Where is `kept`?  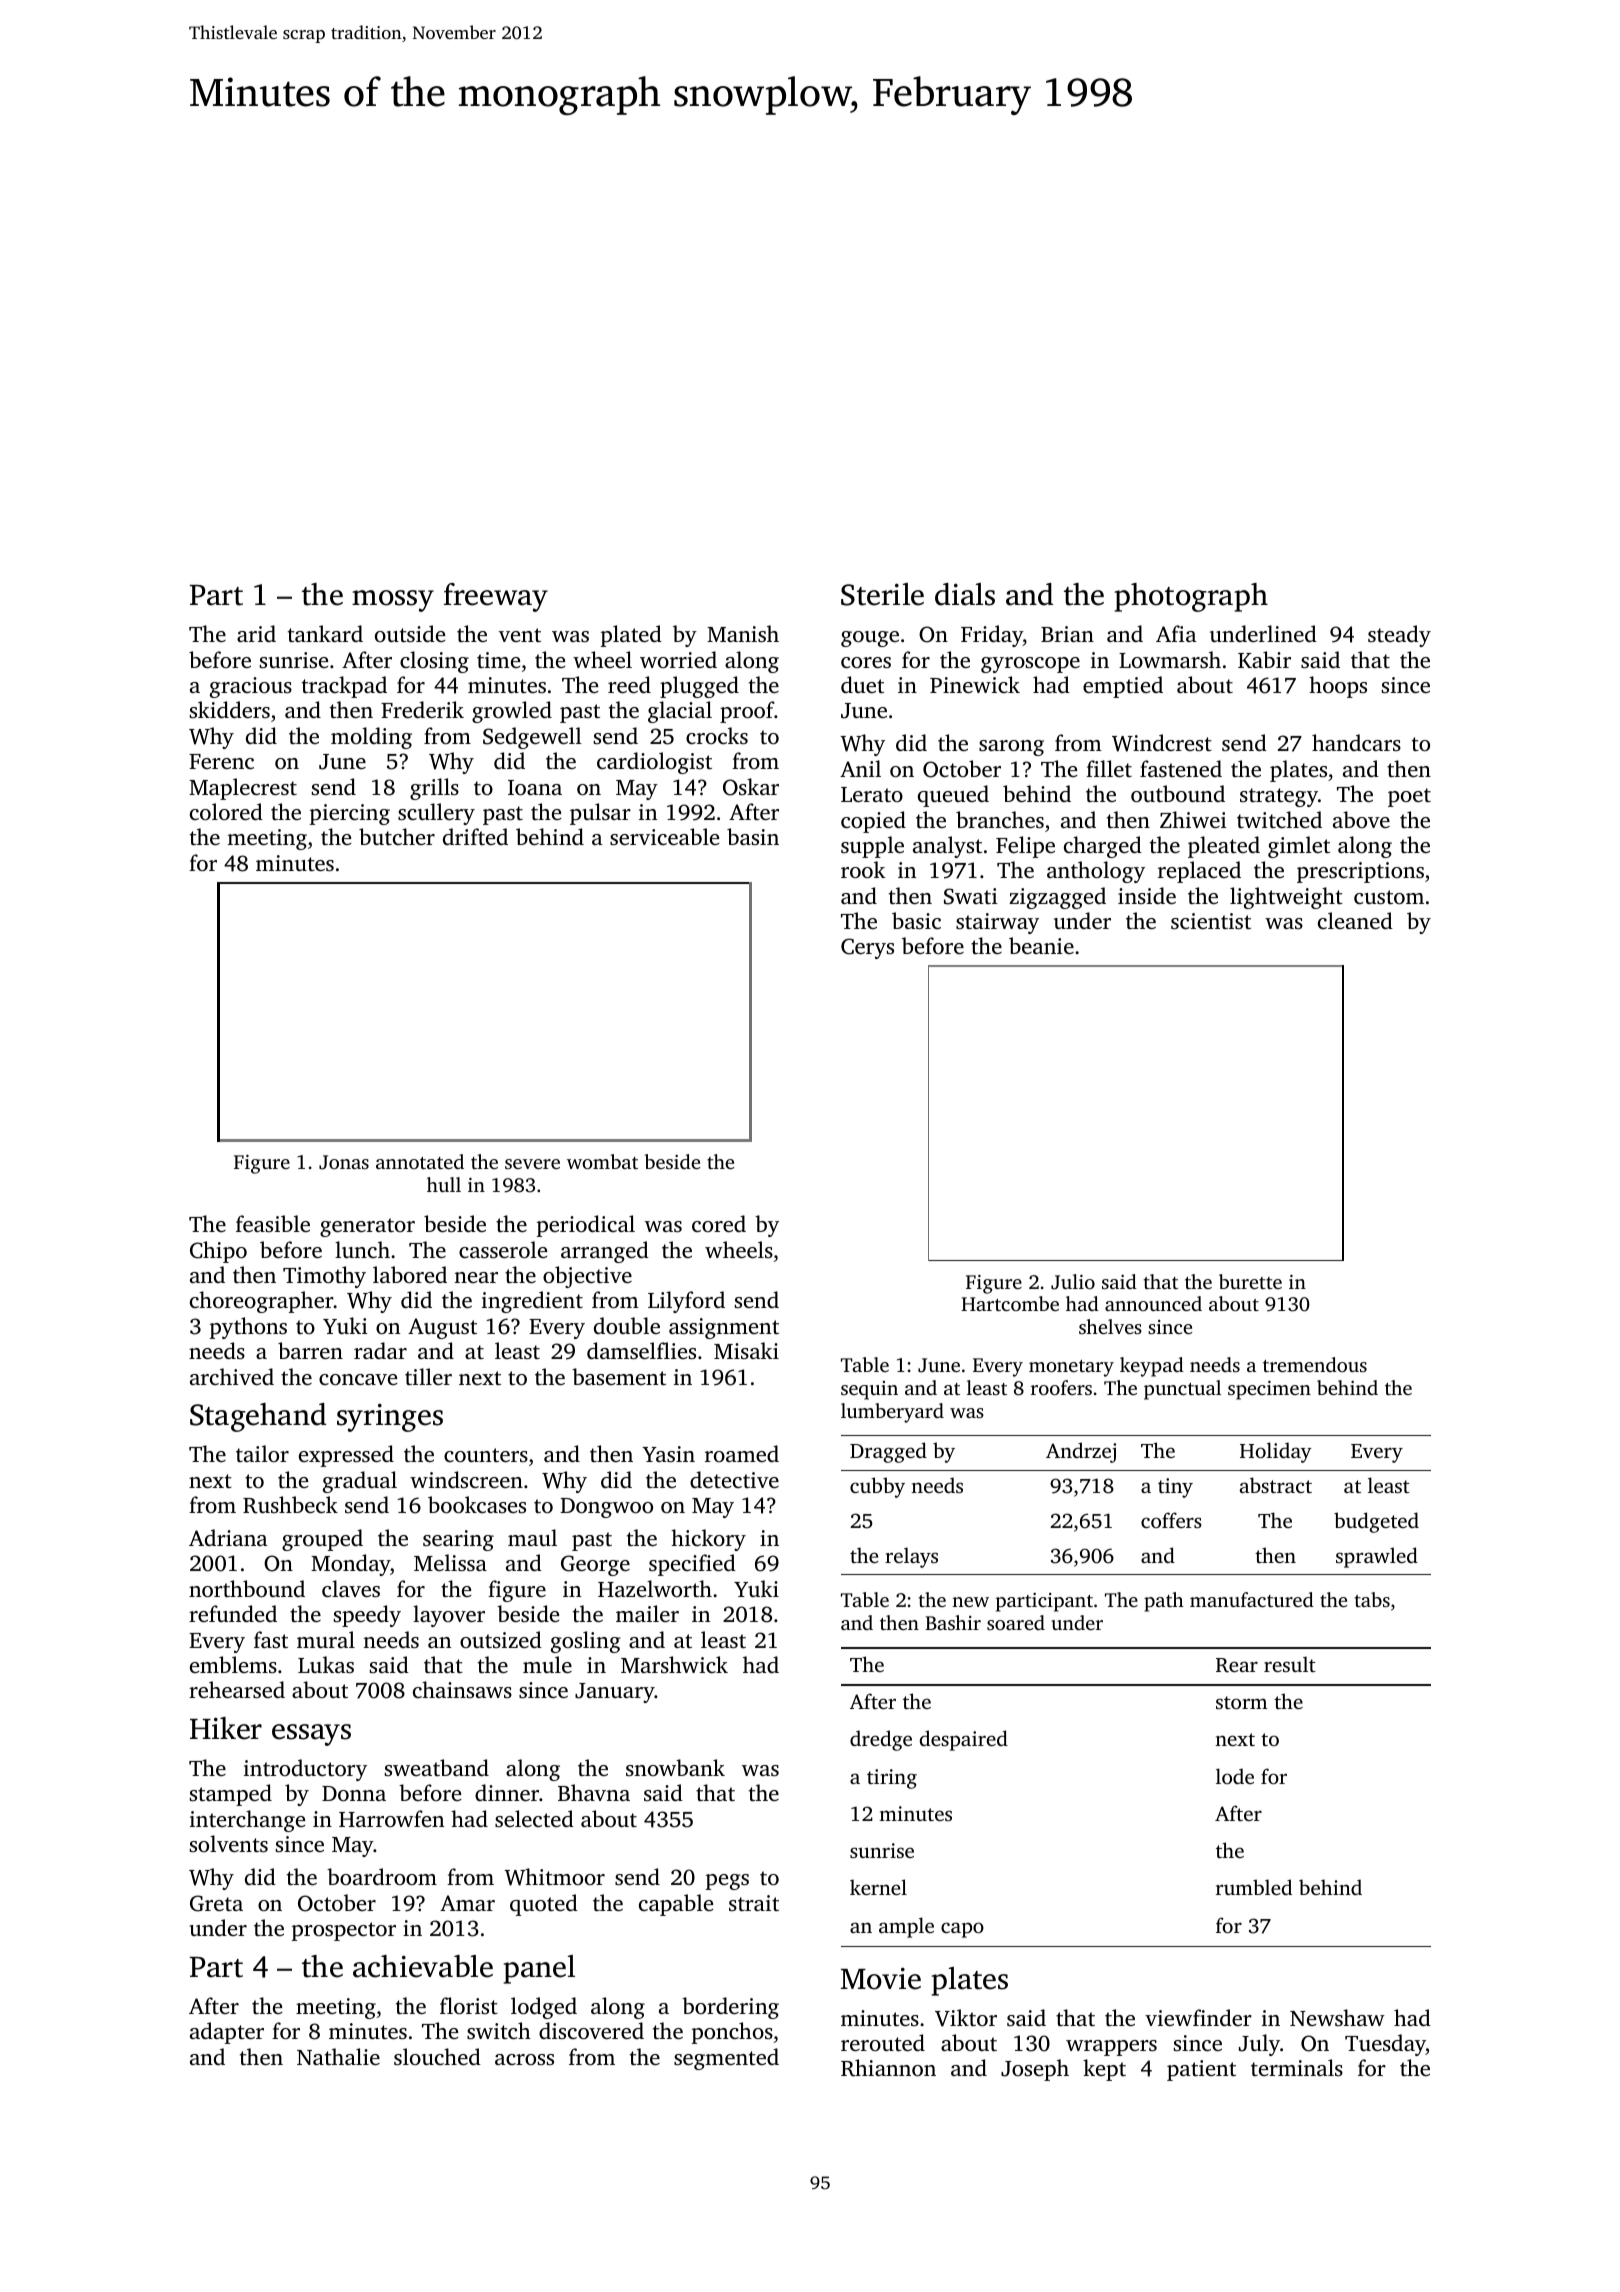 kept is located at coordinates (1104, 2070).
